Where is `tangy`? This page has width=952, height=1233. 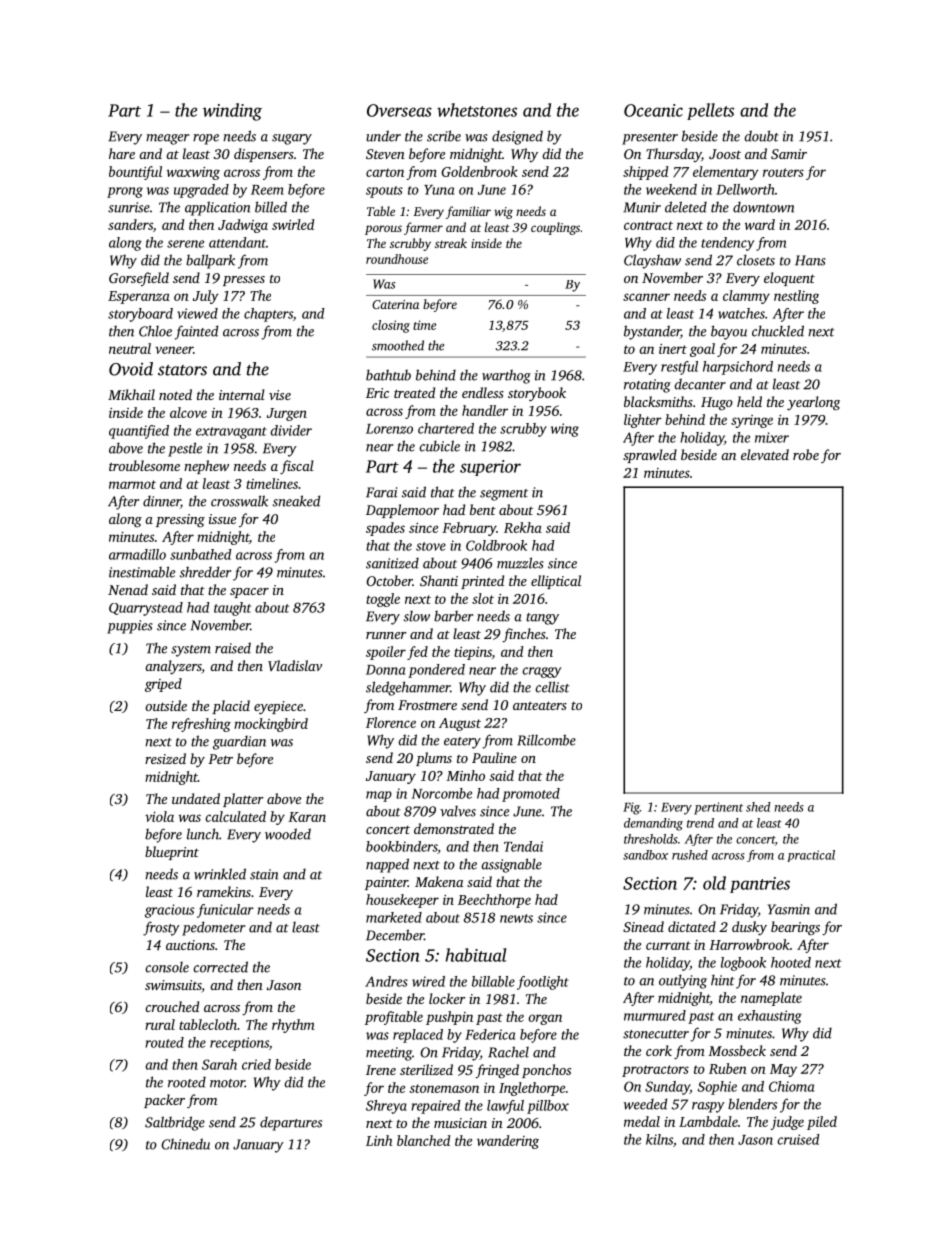
tangy is located at coordinates (542, 619).
